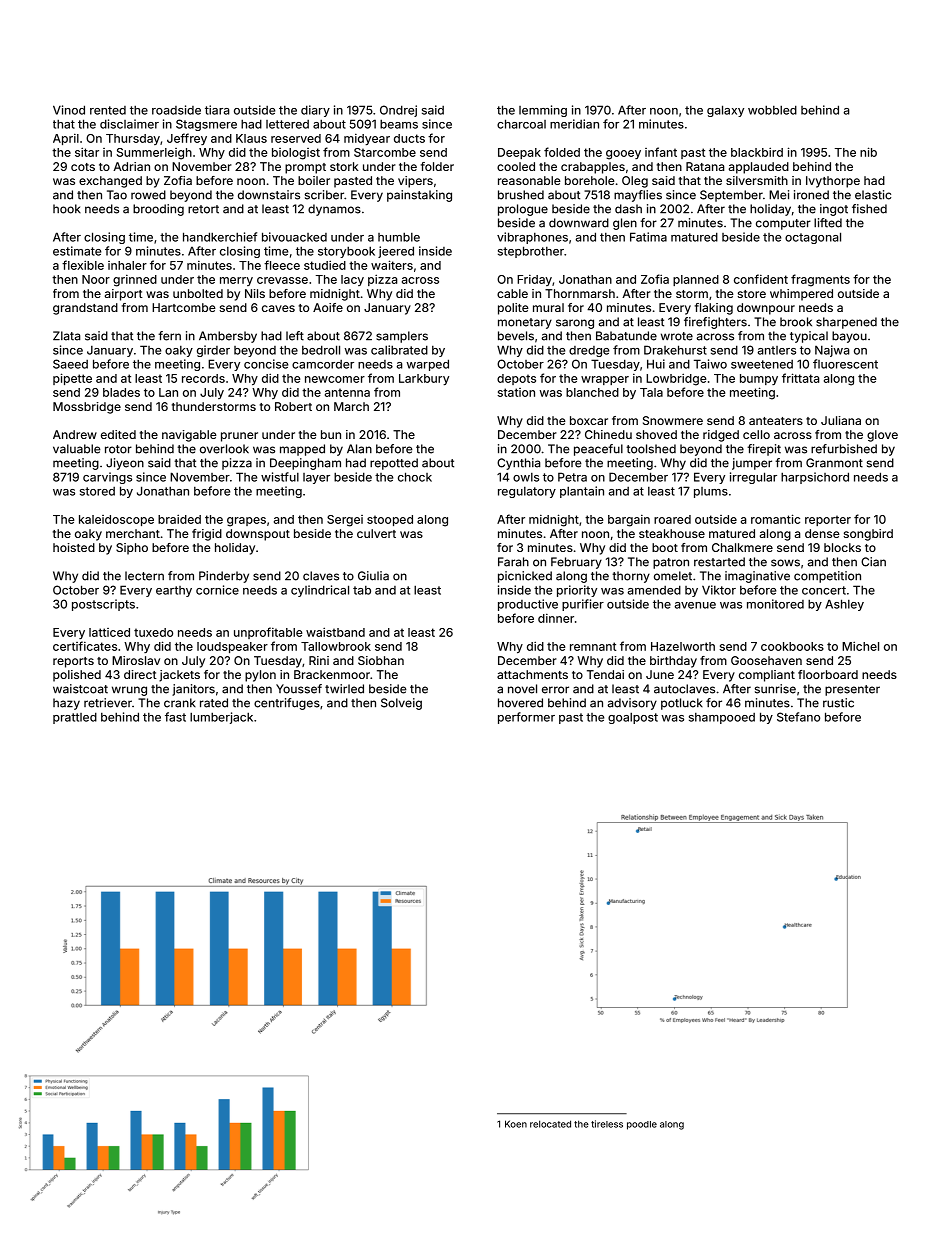 The width and height of the screenshot is (952, 1233). I want to click on Stefano, so click(798, 717).
